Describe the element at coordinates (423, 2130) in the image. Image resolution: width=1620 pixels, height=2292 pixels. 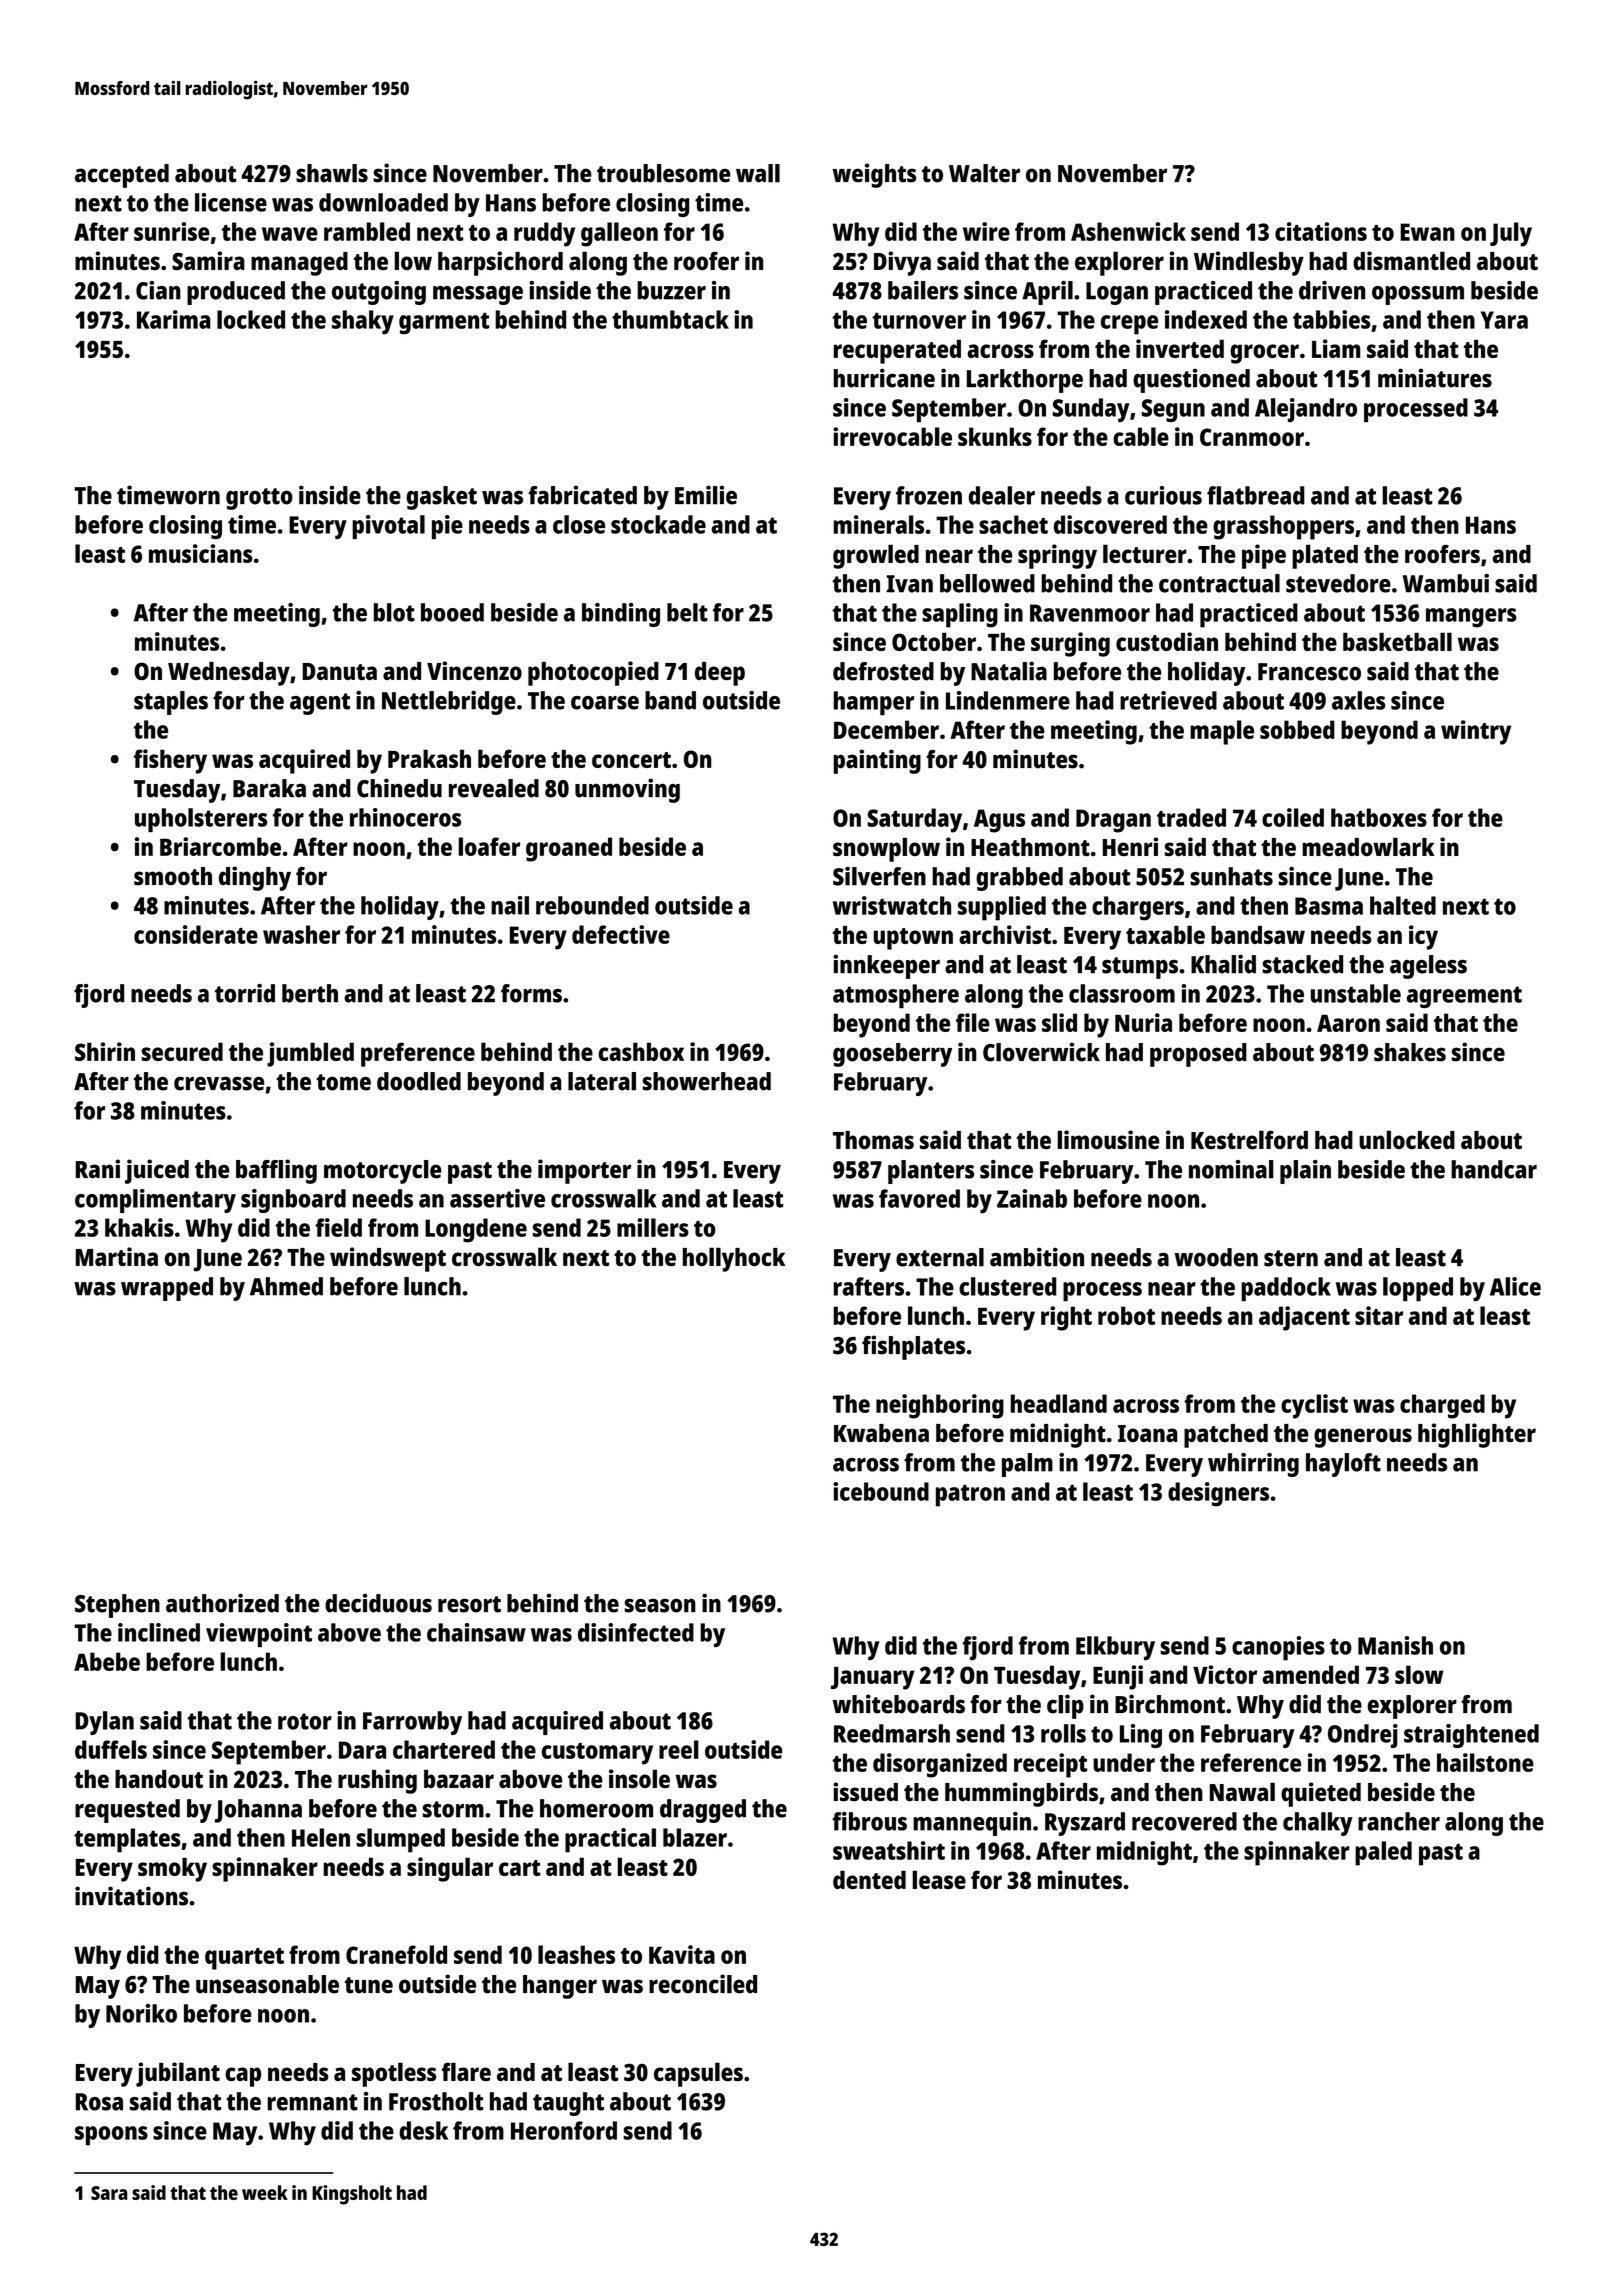
I see `desk` at that location.
